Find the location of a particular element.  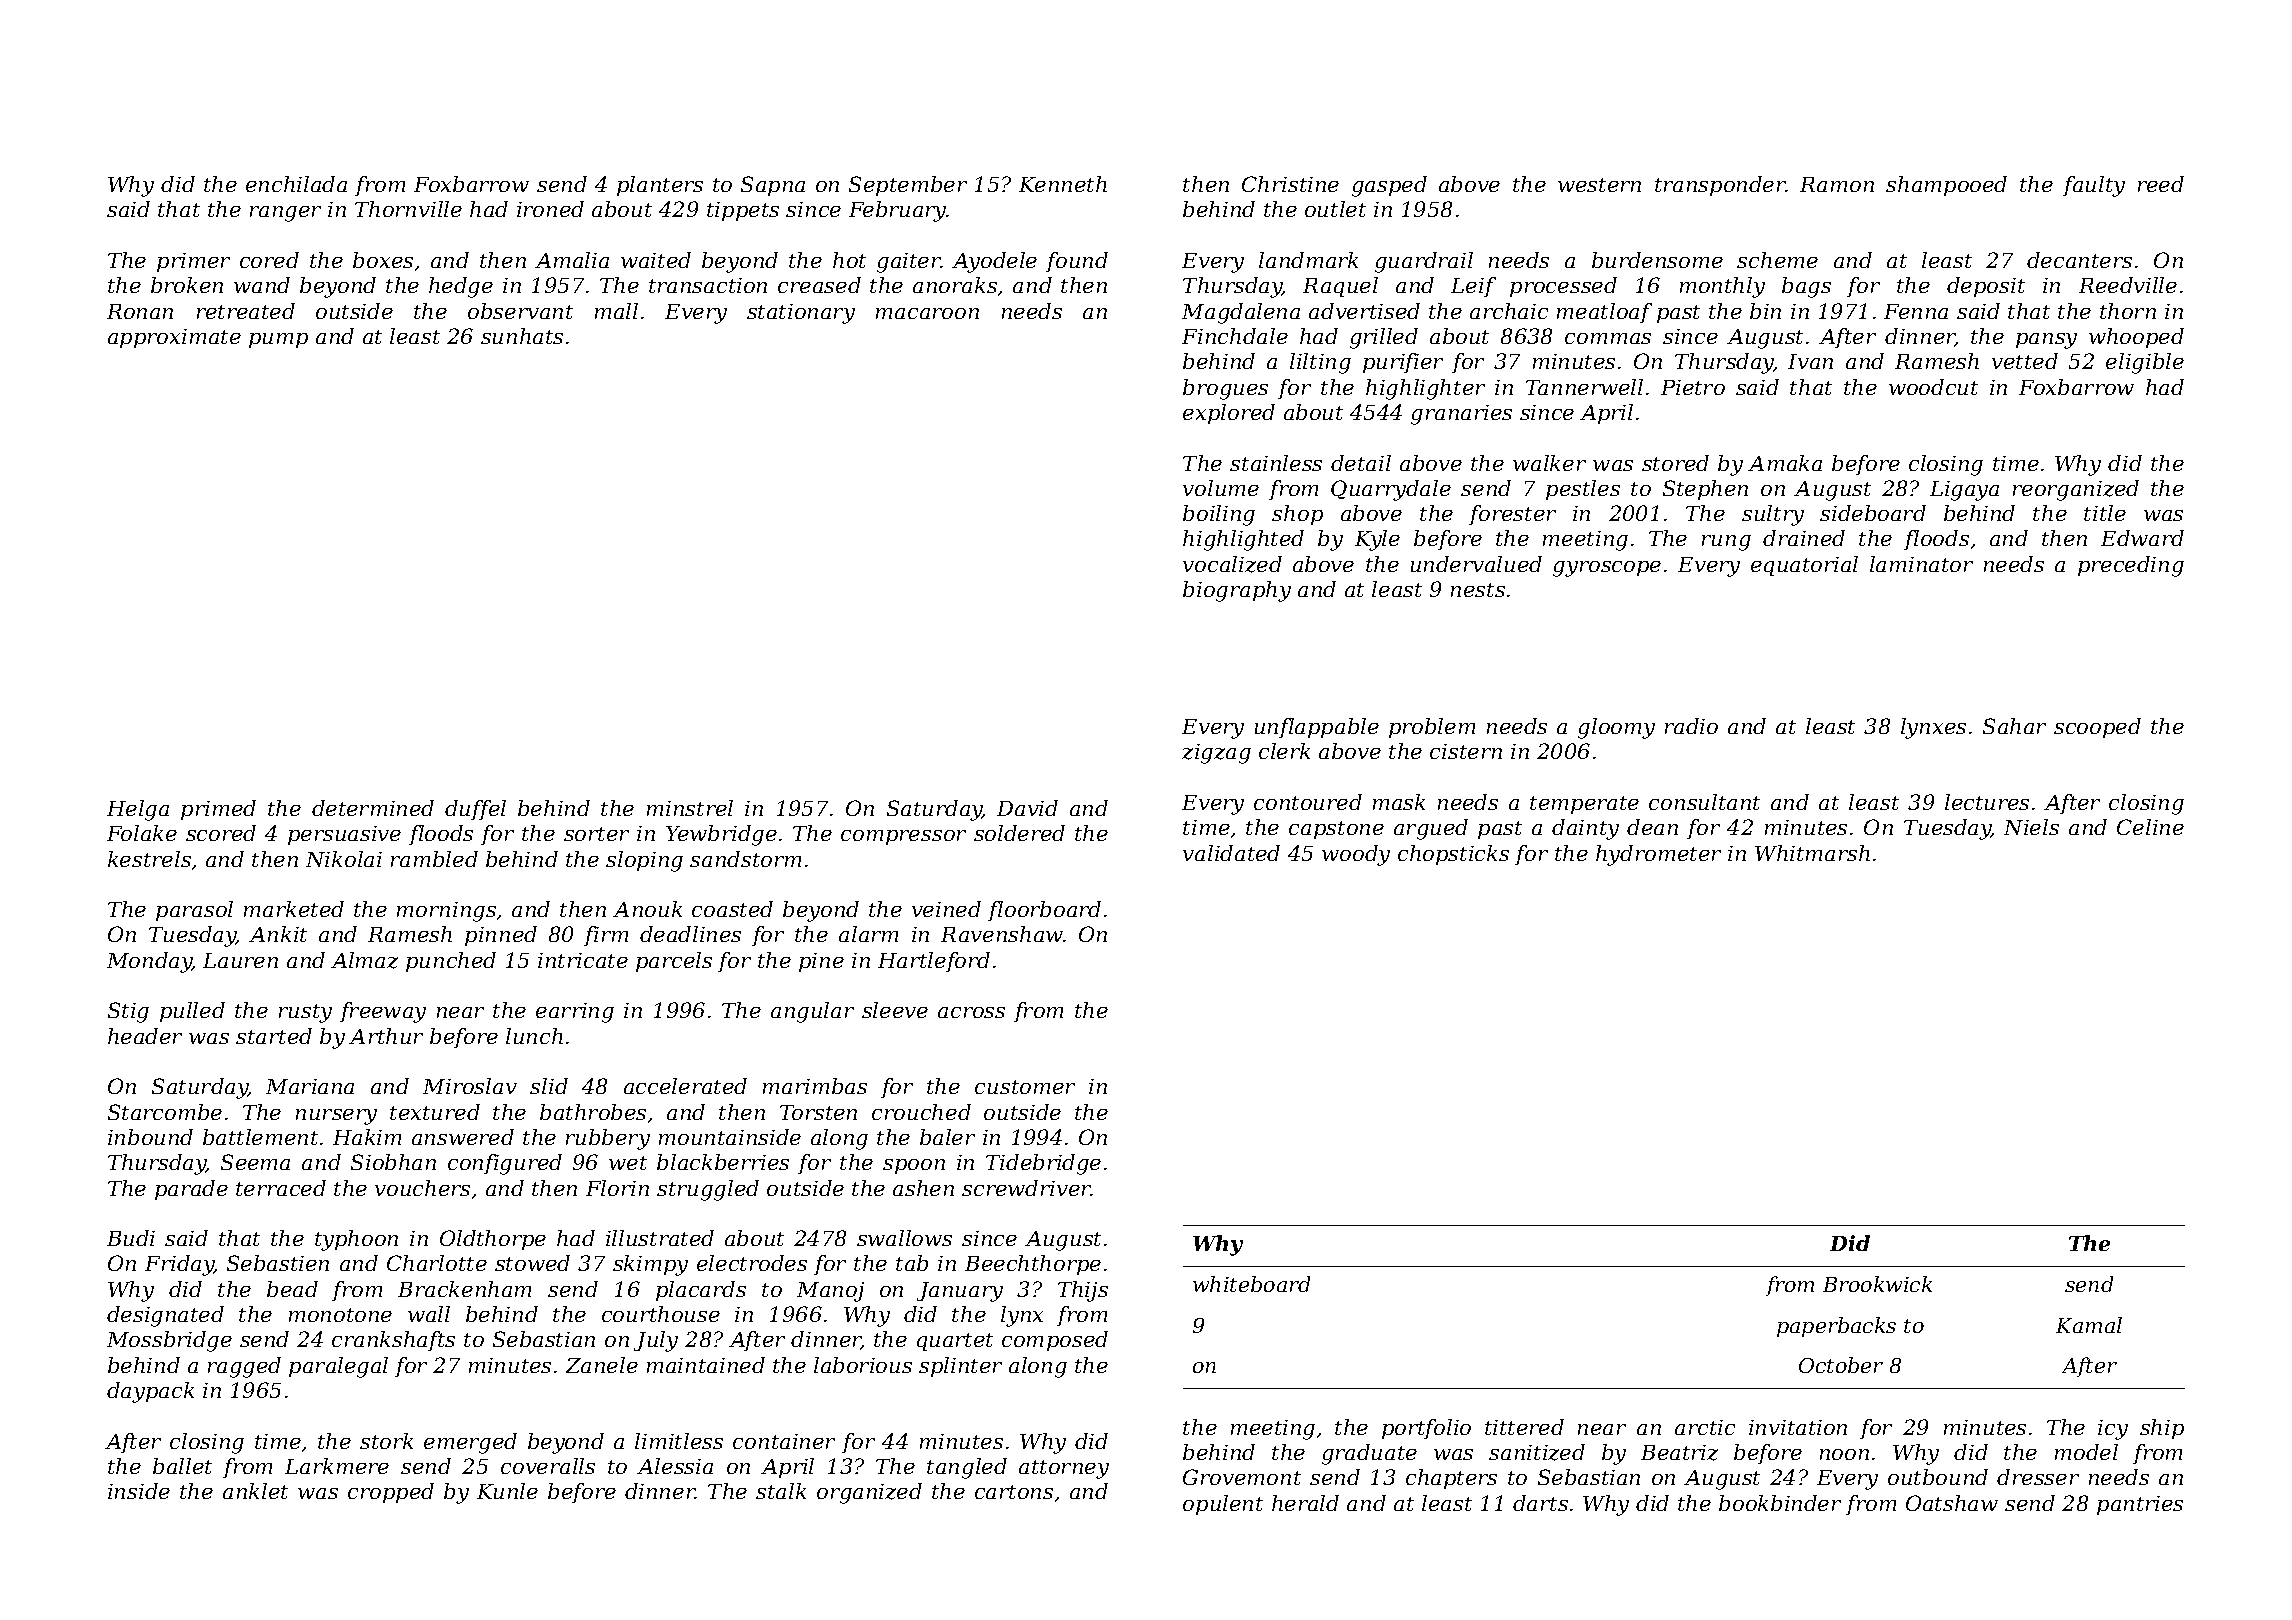

Whitmarsh is located at coordinates (1812, 853).
